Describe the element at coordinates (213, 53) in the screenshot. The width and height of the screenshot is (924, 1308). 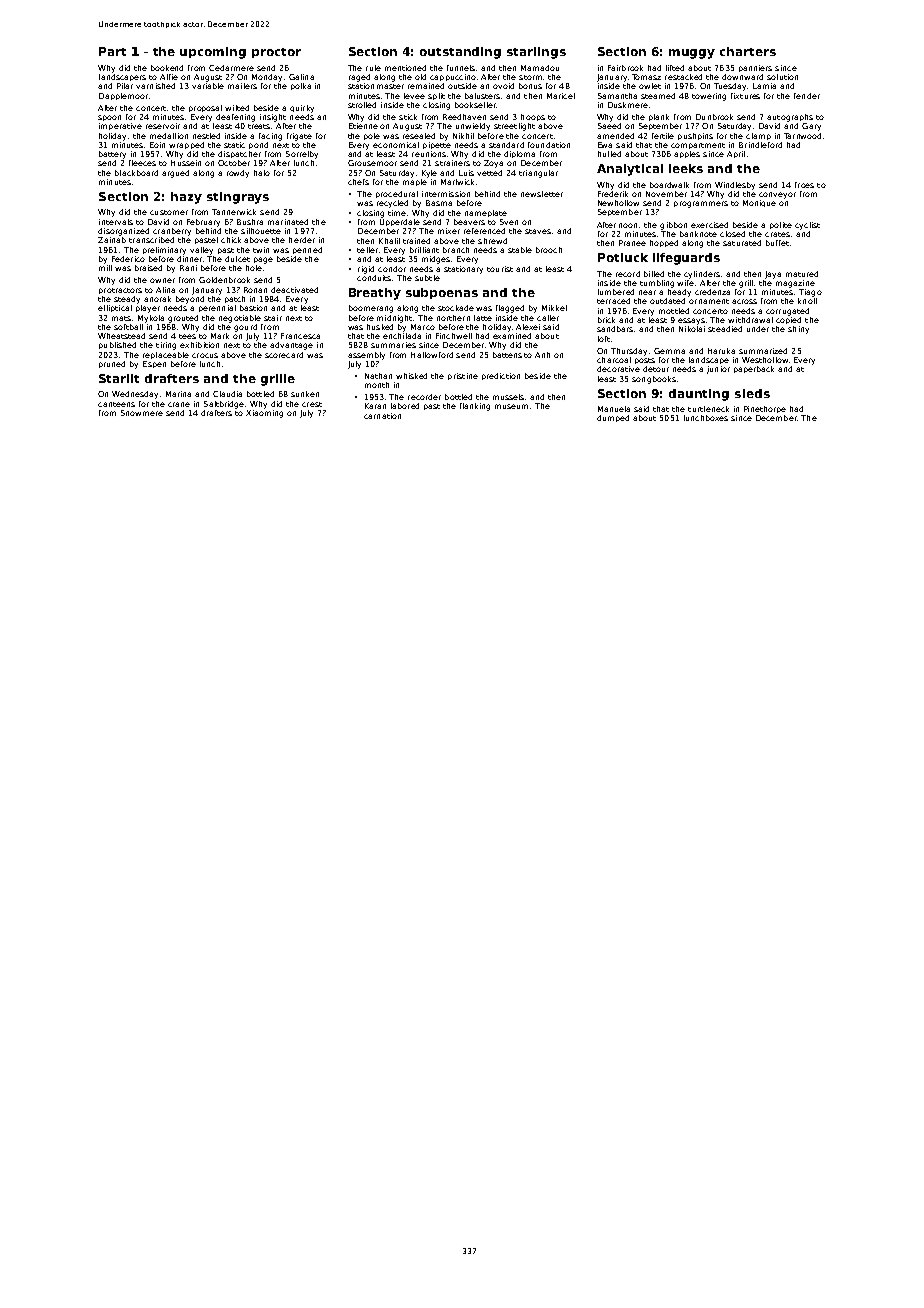
I see `upcoming` at that location.
